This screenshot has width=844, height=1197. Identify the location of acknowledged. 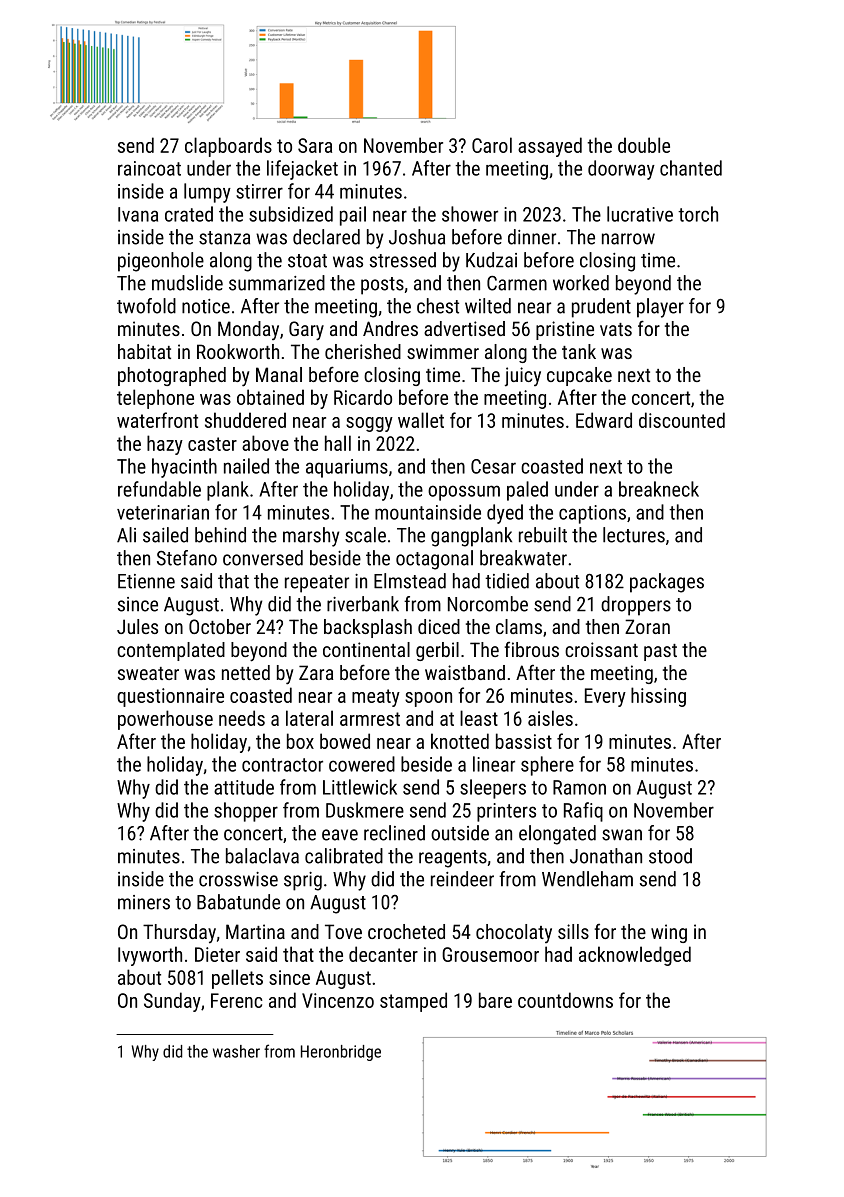
(635, 956).
